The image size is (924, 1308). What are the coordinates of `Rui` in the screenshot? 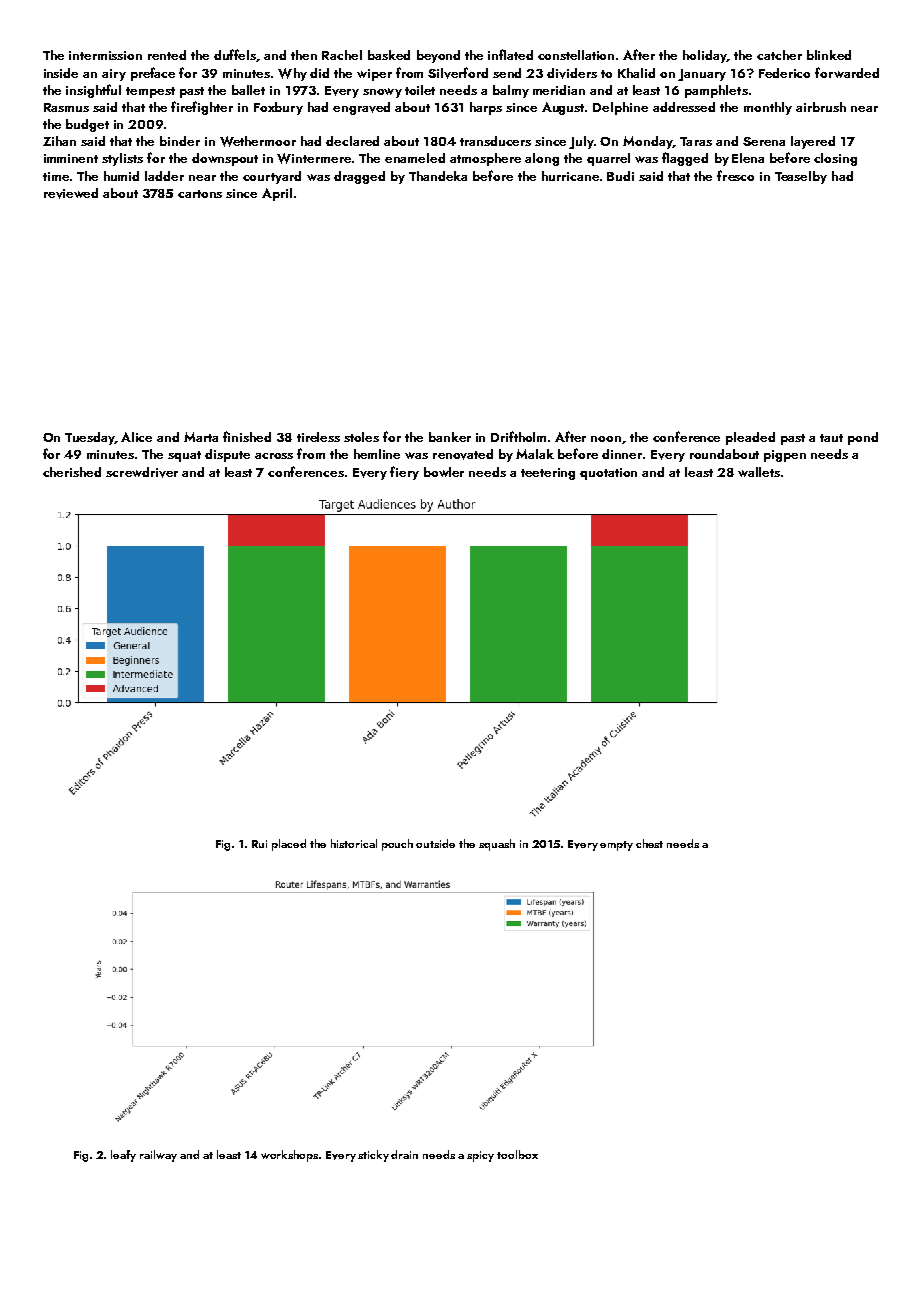 It's located at (259, 844).
